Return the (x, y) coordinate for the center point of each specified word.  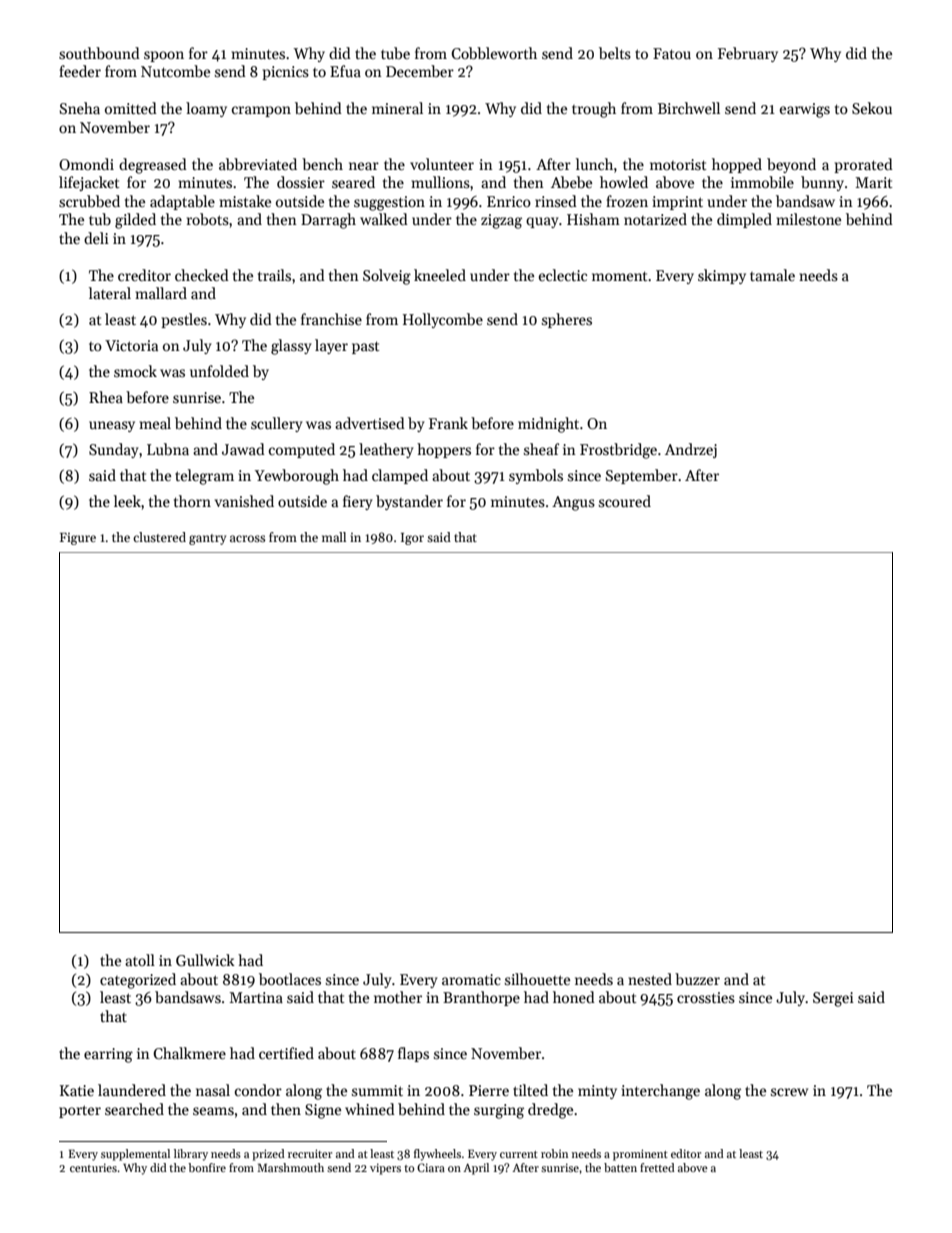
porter (80, 1111)
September (642, 476)
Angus (573, 503)
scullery (277, 424)
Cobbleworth (494, 53)
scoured (625, 501)
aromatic (471, 979)
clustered (159, 537)
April (476, 1169)
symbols (536, 476)
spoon (164, 56)
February (748, 54)
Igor (412, 539)
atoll (140, 960)
